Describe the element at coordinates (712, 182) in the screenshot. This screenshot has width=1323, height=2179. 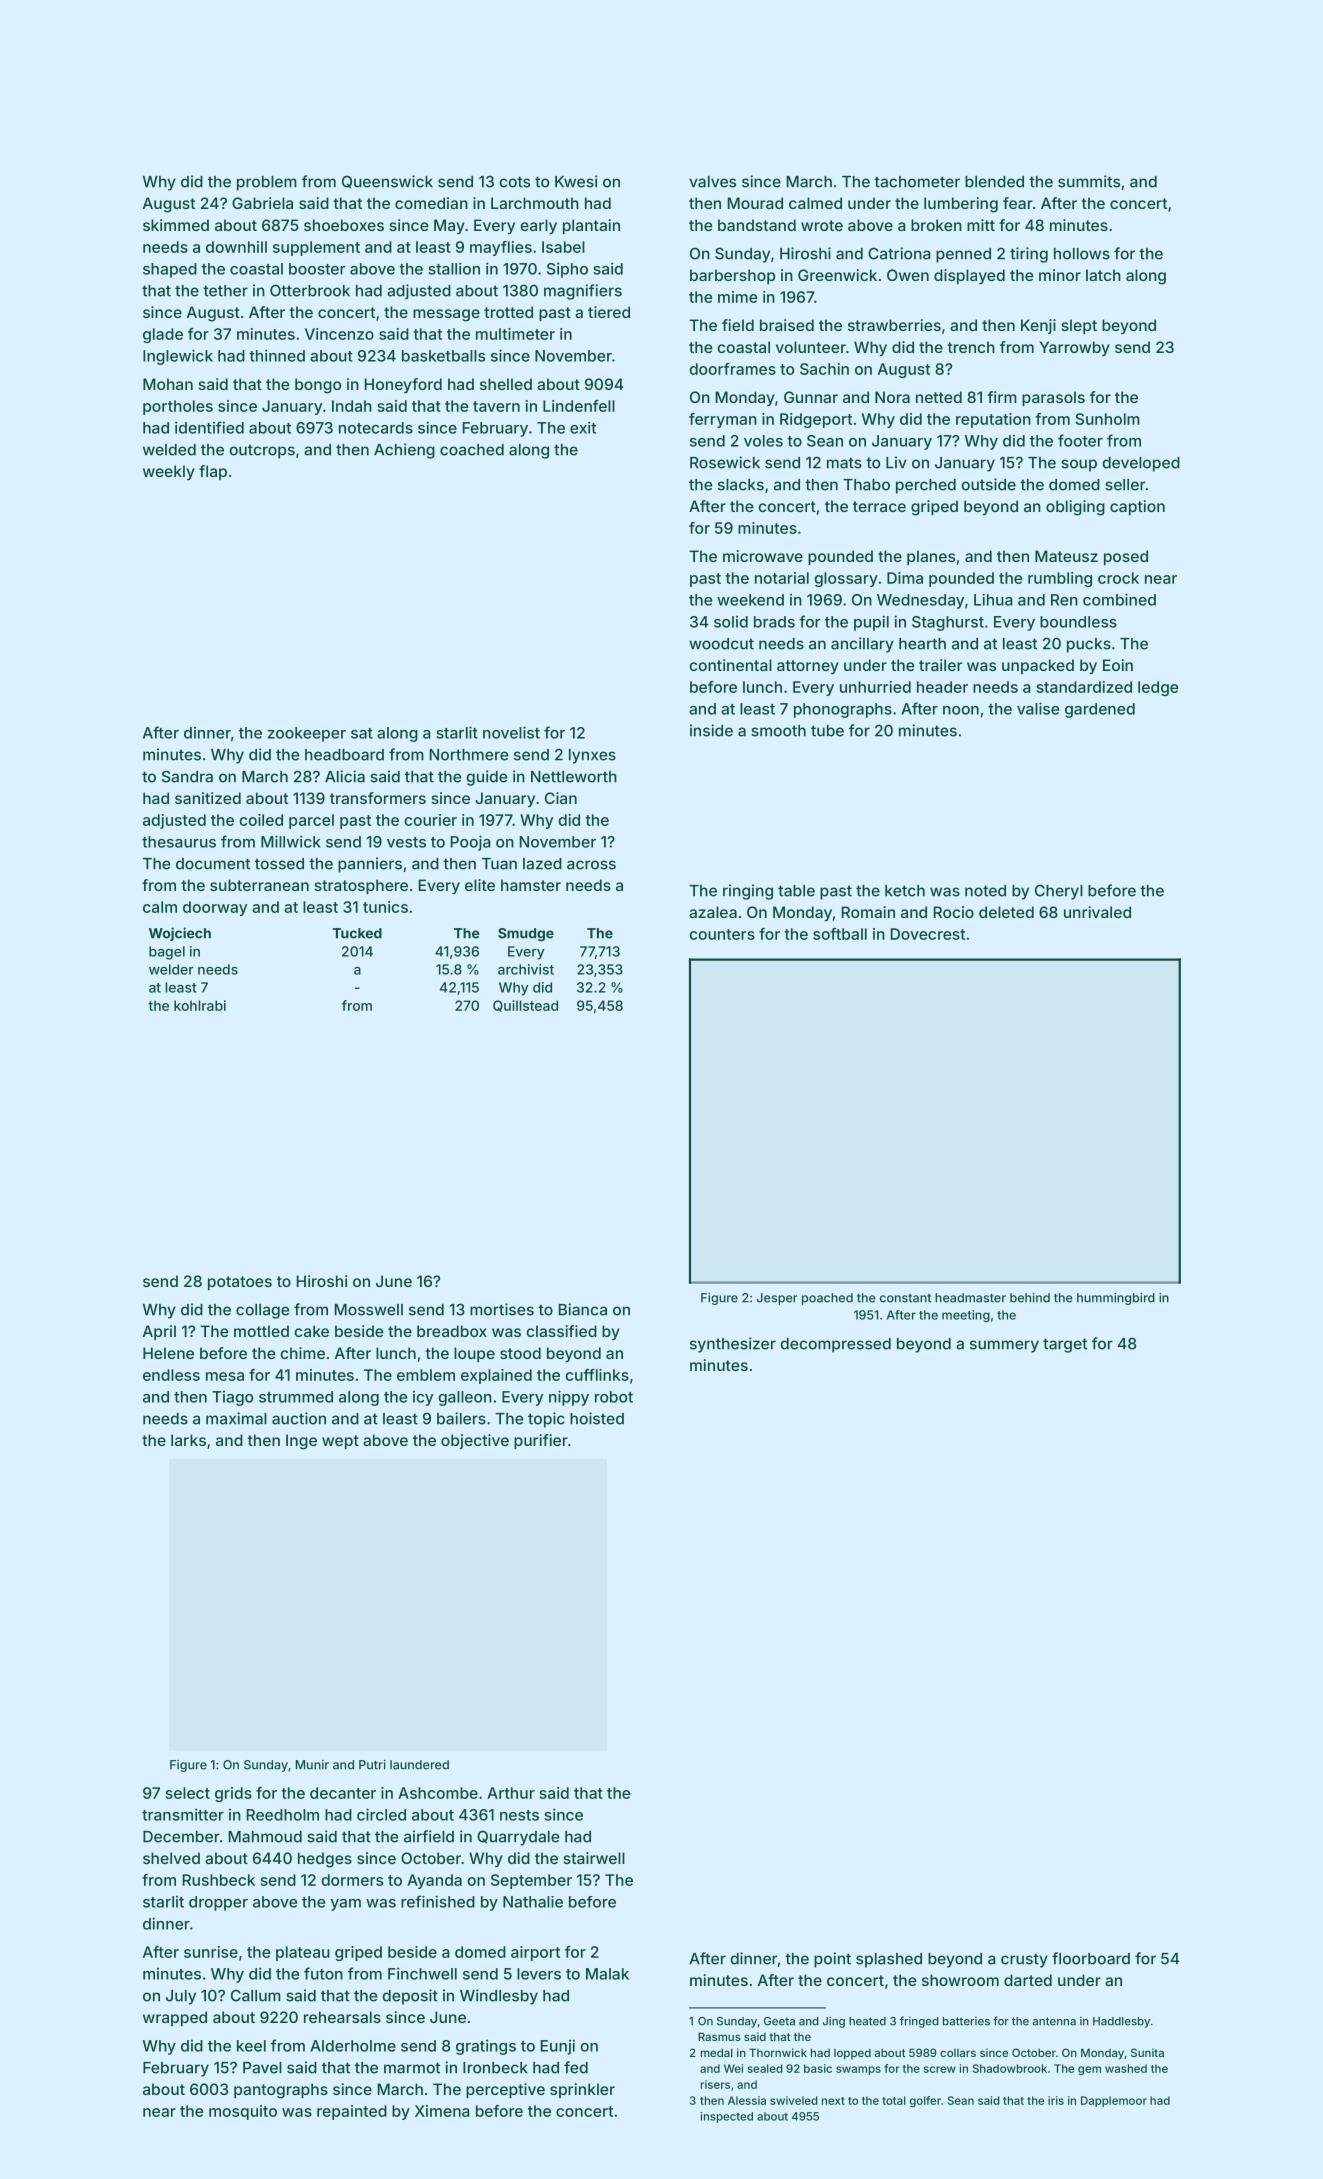
I see `valves` at that location.
